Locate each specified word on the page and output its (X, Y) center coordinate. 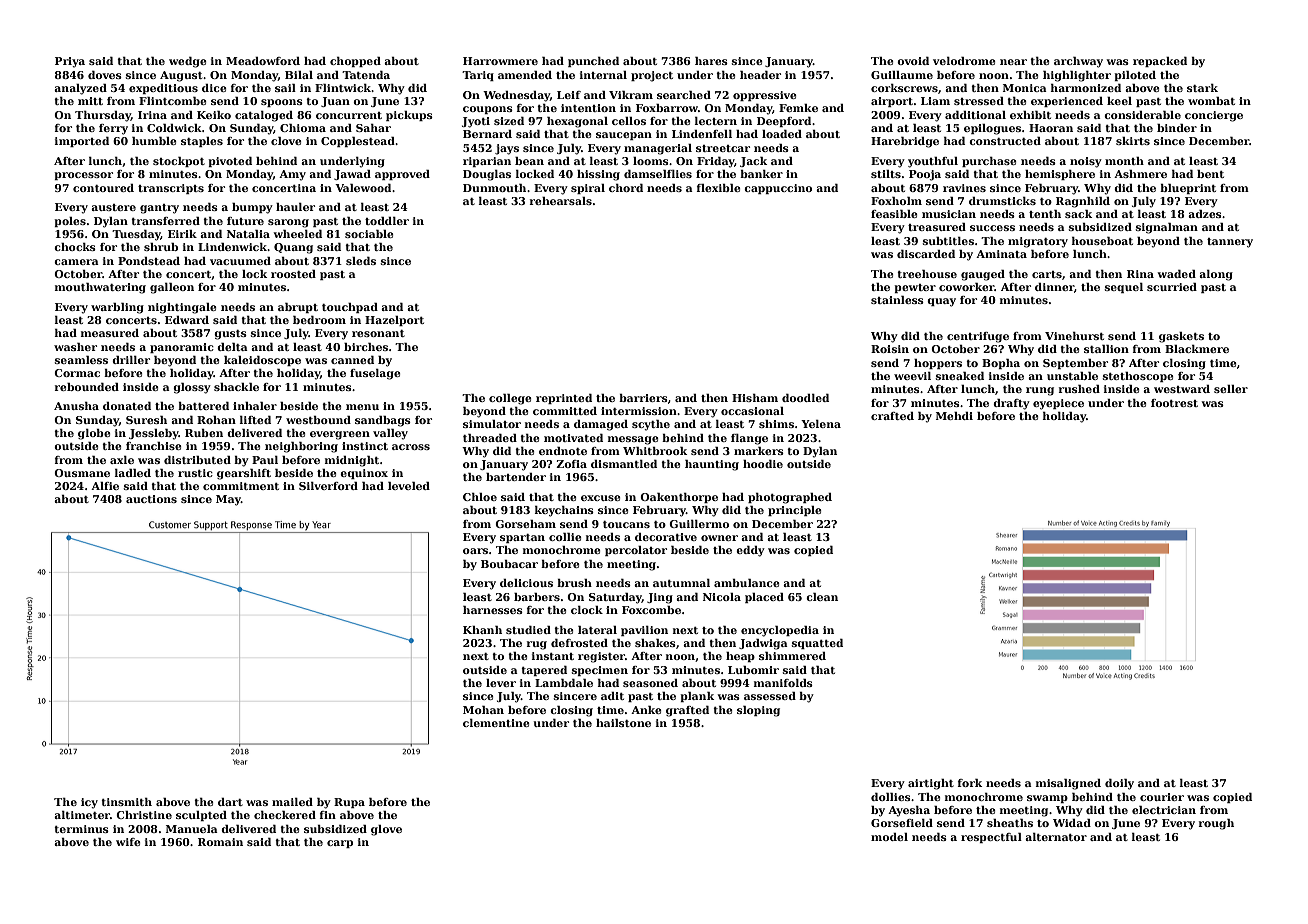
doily (1119, 784)
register (601, 657)
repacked (1160, 62)
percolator (636, 551)
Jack (753, 162)
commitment (241, 486)
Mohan (483, 710)
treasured (937, 227)
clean (822, 597)
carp (340, 844)
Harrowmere (500, 61)
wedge (188, 62)
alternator (1056, 837)
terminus (81, 829)
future (245, 221)
